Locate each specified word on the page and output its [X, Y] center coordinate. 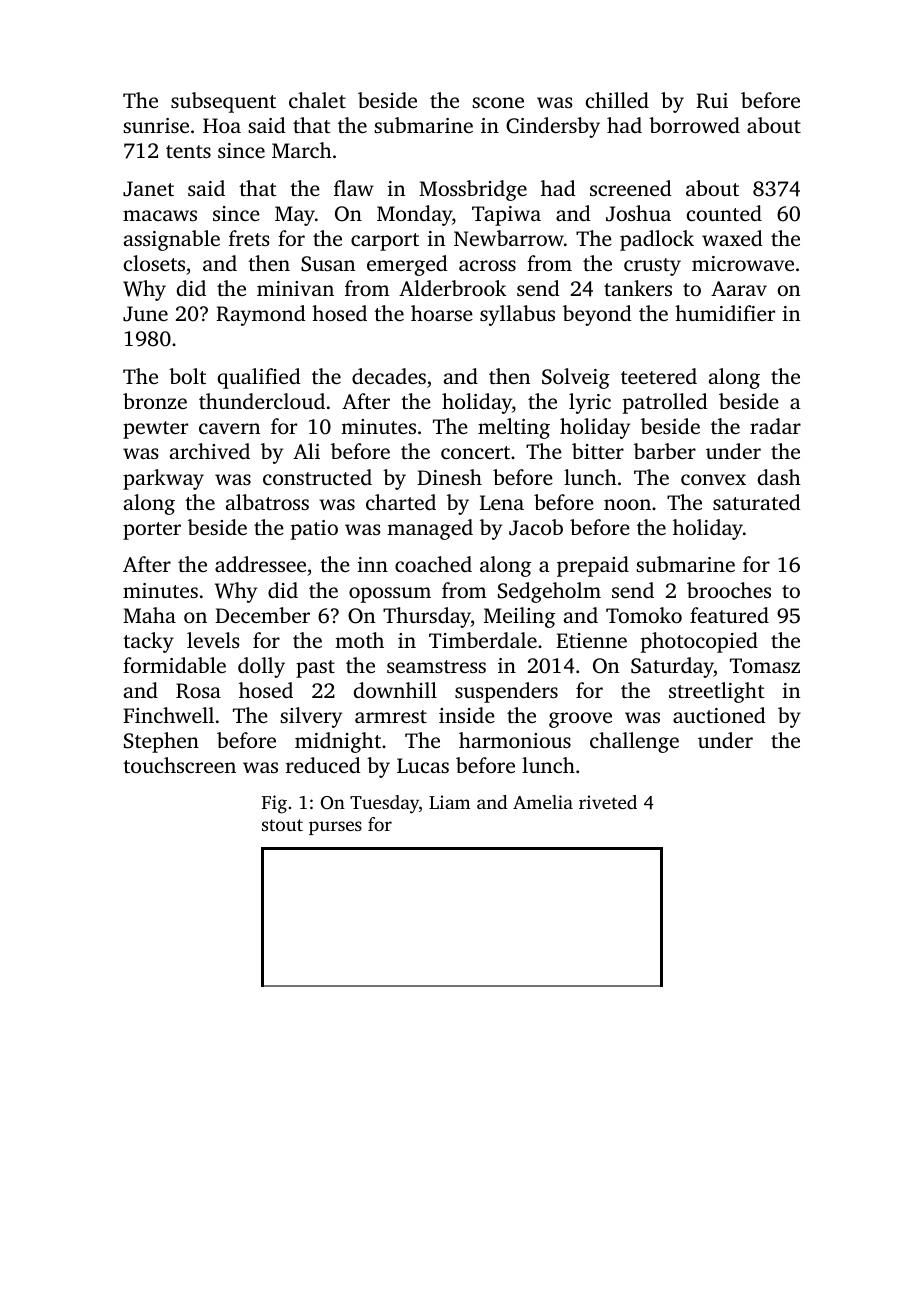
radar [775, 426]
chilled [617, 100]
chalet [317, 100]
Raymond [261, 315]
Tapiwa [506, 216]
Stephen [161, 742]
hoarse [442, 313]
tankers [638, 288]
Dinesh [449, 477]
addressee [260, 564]
